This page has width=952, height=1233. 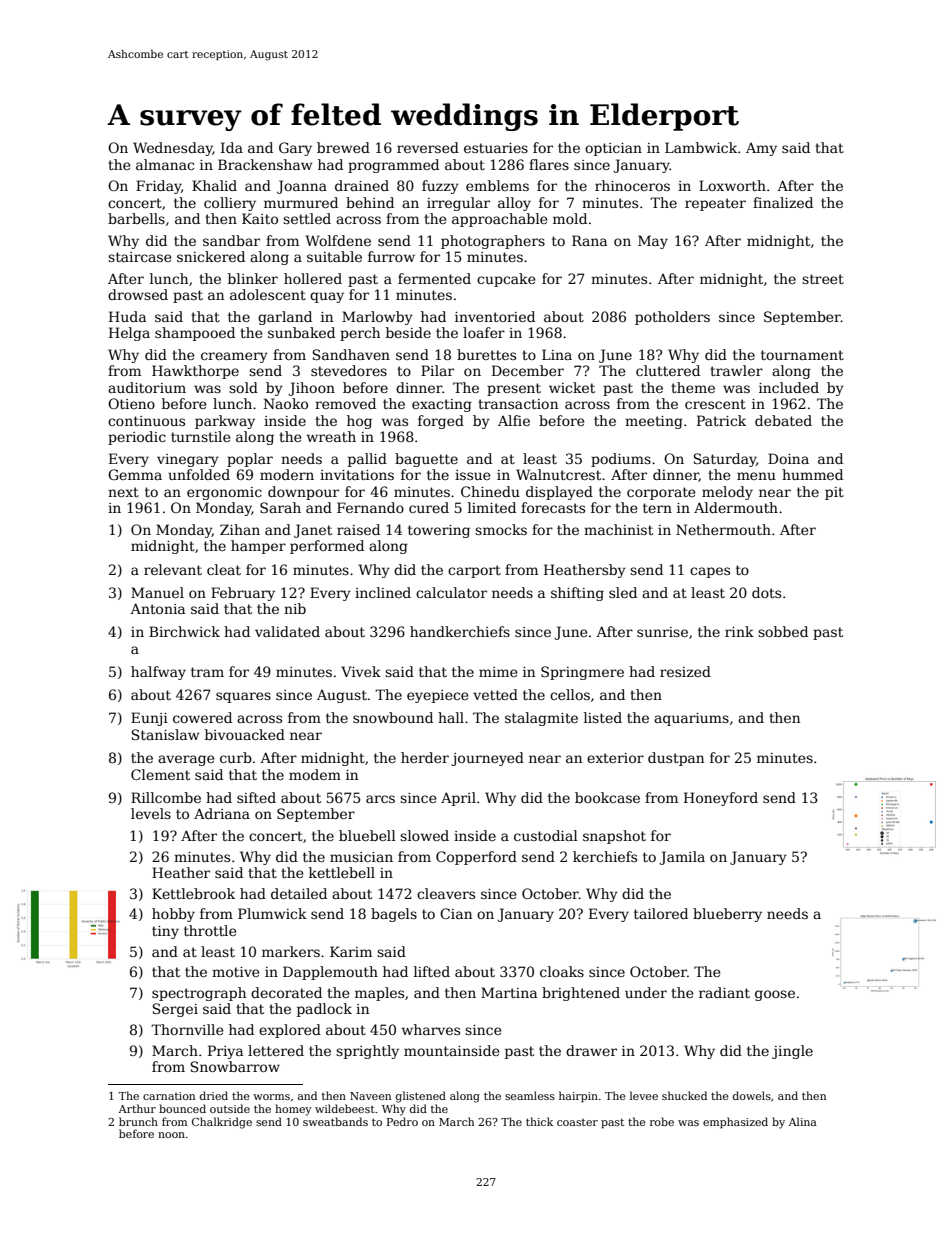 What do you see at coordinates (662, 1121) in the page?
I see `robe` at bounding box center [662, 1121].
